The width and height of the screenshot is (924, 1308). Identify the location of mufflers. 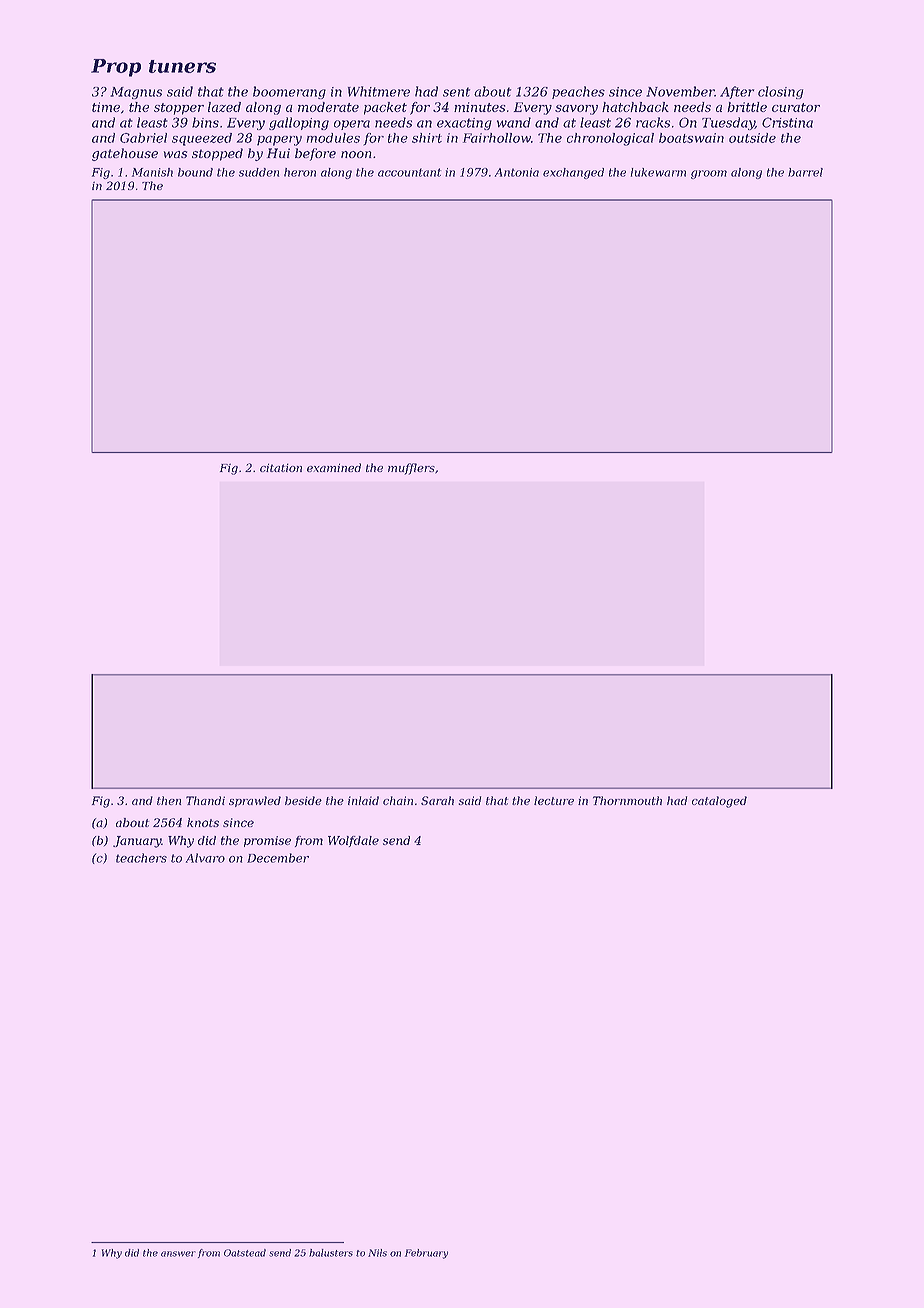
(411, 469).
